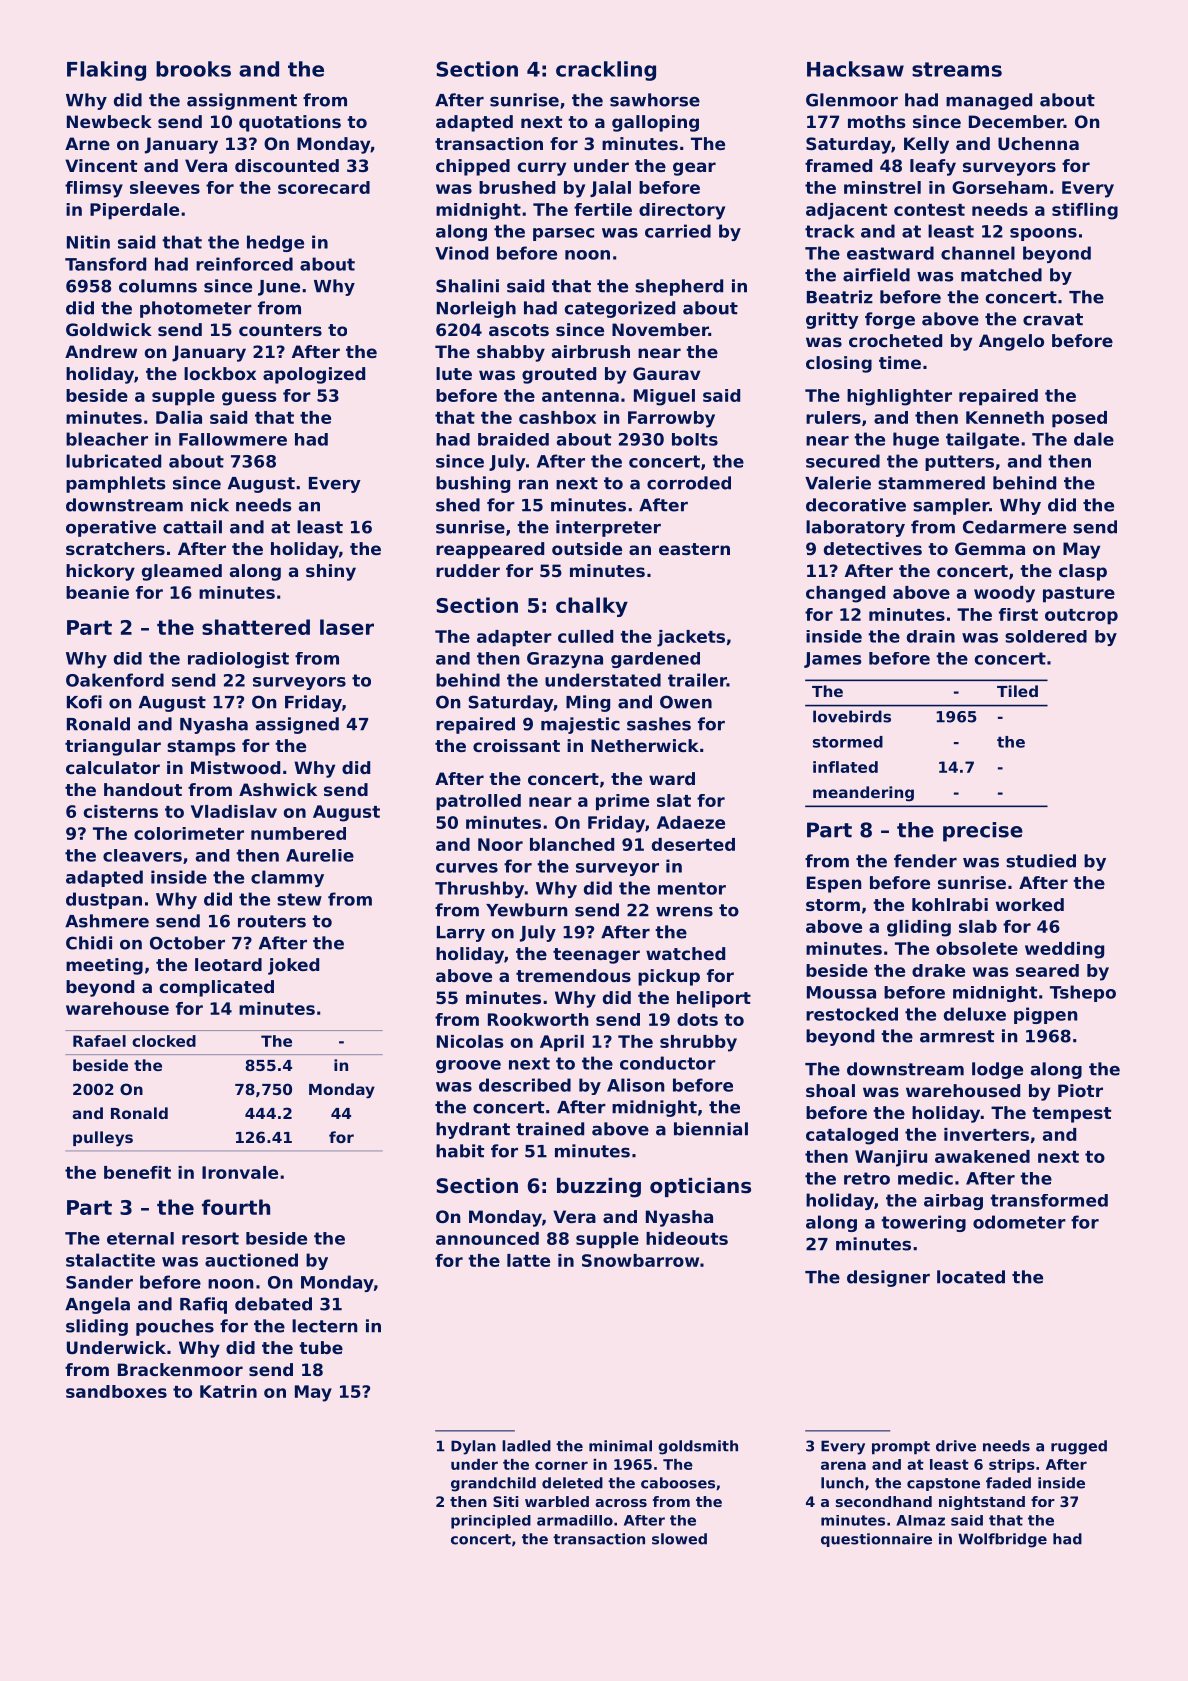 The height and width of the screenshot is (1681, 1188). I want to click on Cedarmere, so click(1014, 527).
